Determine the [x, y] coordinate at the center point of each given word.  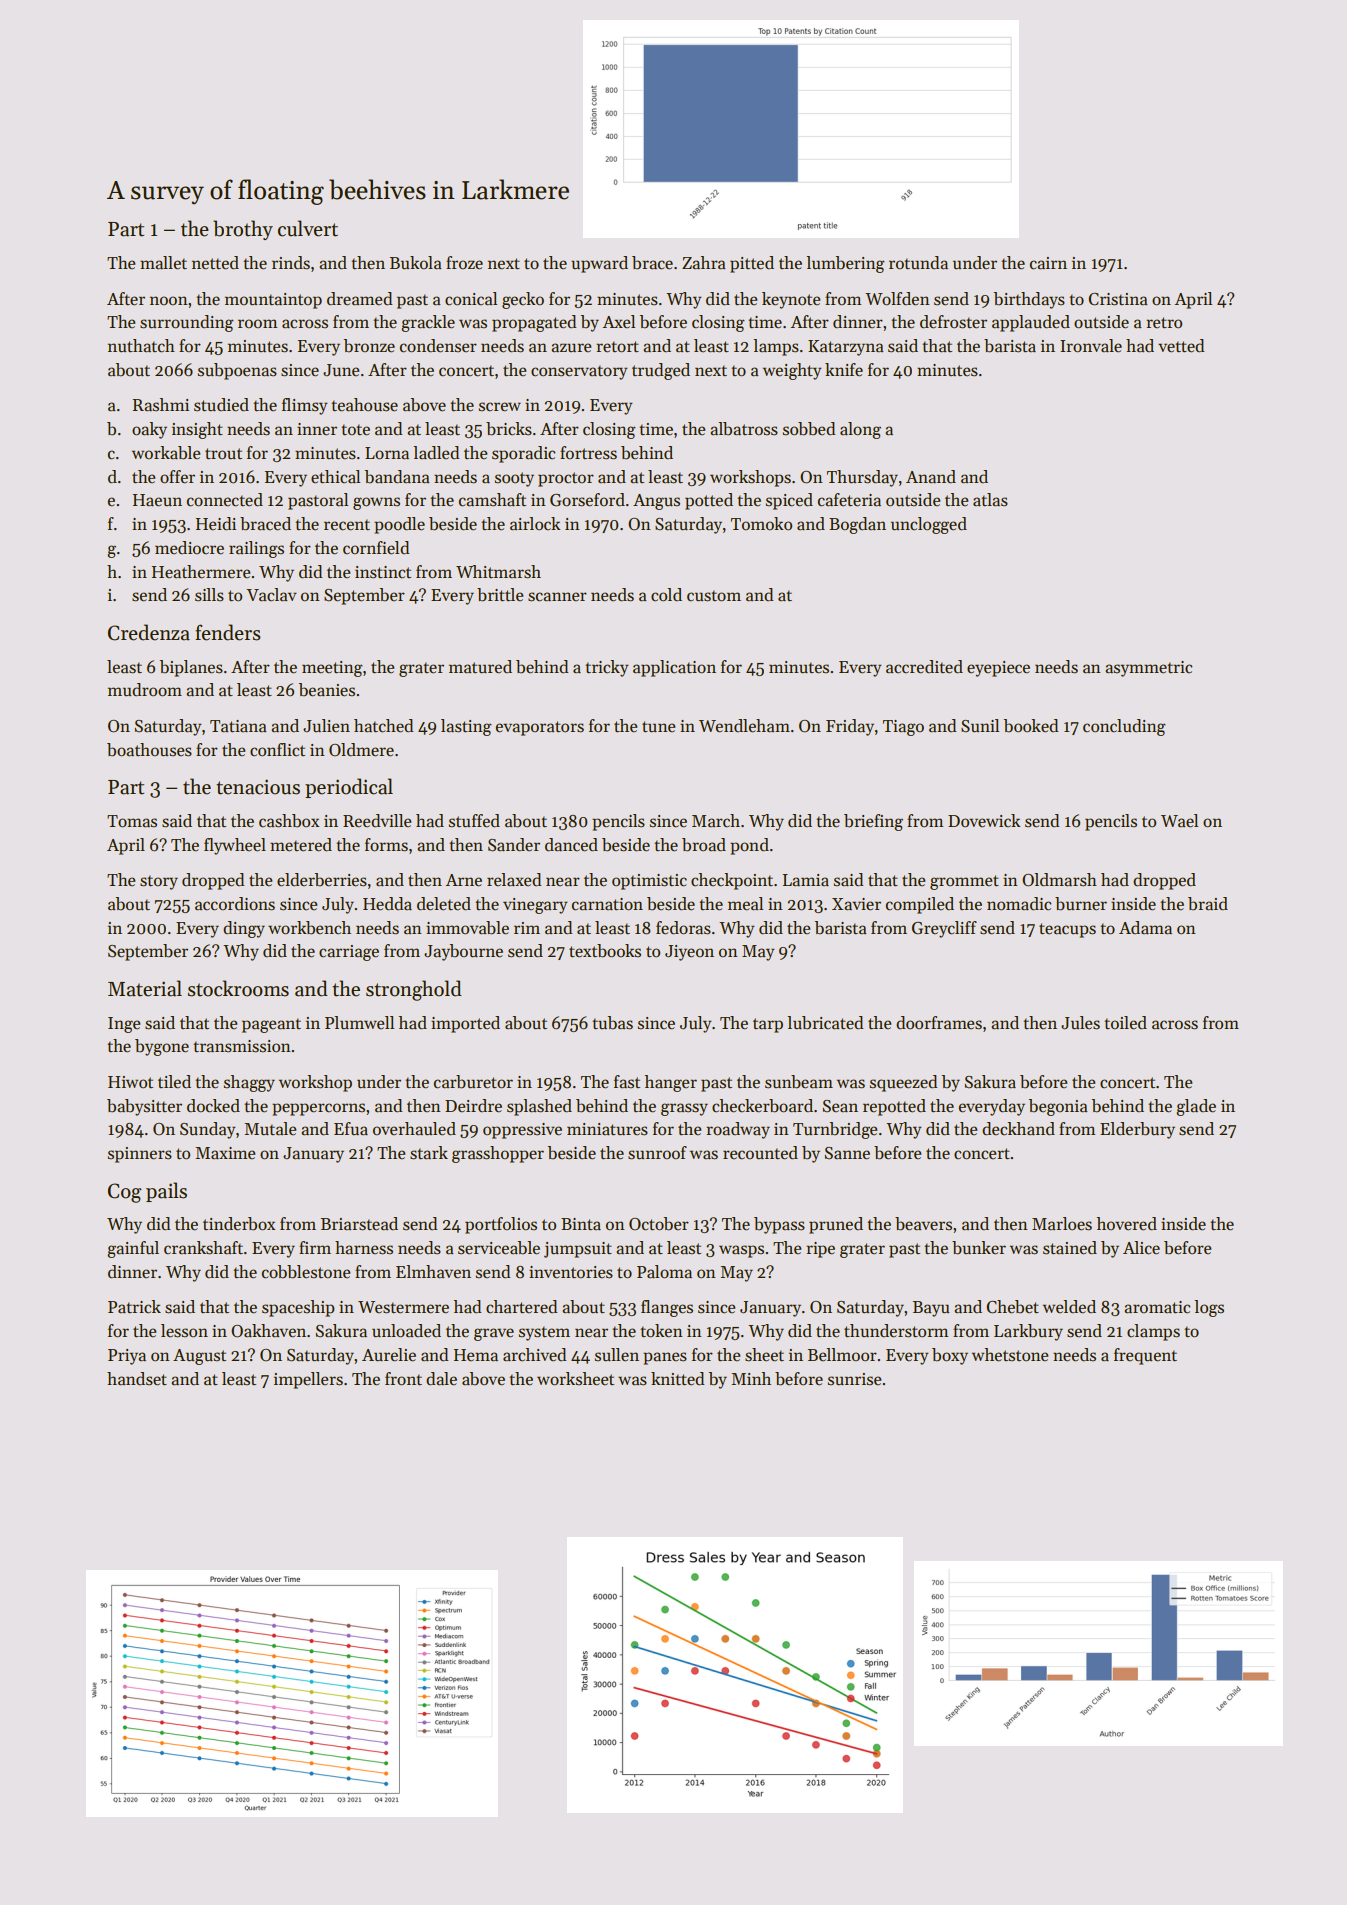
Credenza [149, 632]
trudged [661, 371]
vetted [1181, 346]
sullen [617, 1355]
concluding [1124, 727]
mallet [163, 263]
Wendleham [744, 726]
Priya [127, 1357]
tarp [768, 1025]
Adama [1145, 928]
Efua [351, 1128]
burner [1081, 904]
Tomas [132, 821]
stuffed [474, 821]
